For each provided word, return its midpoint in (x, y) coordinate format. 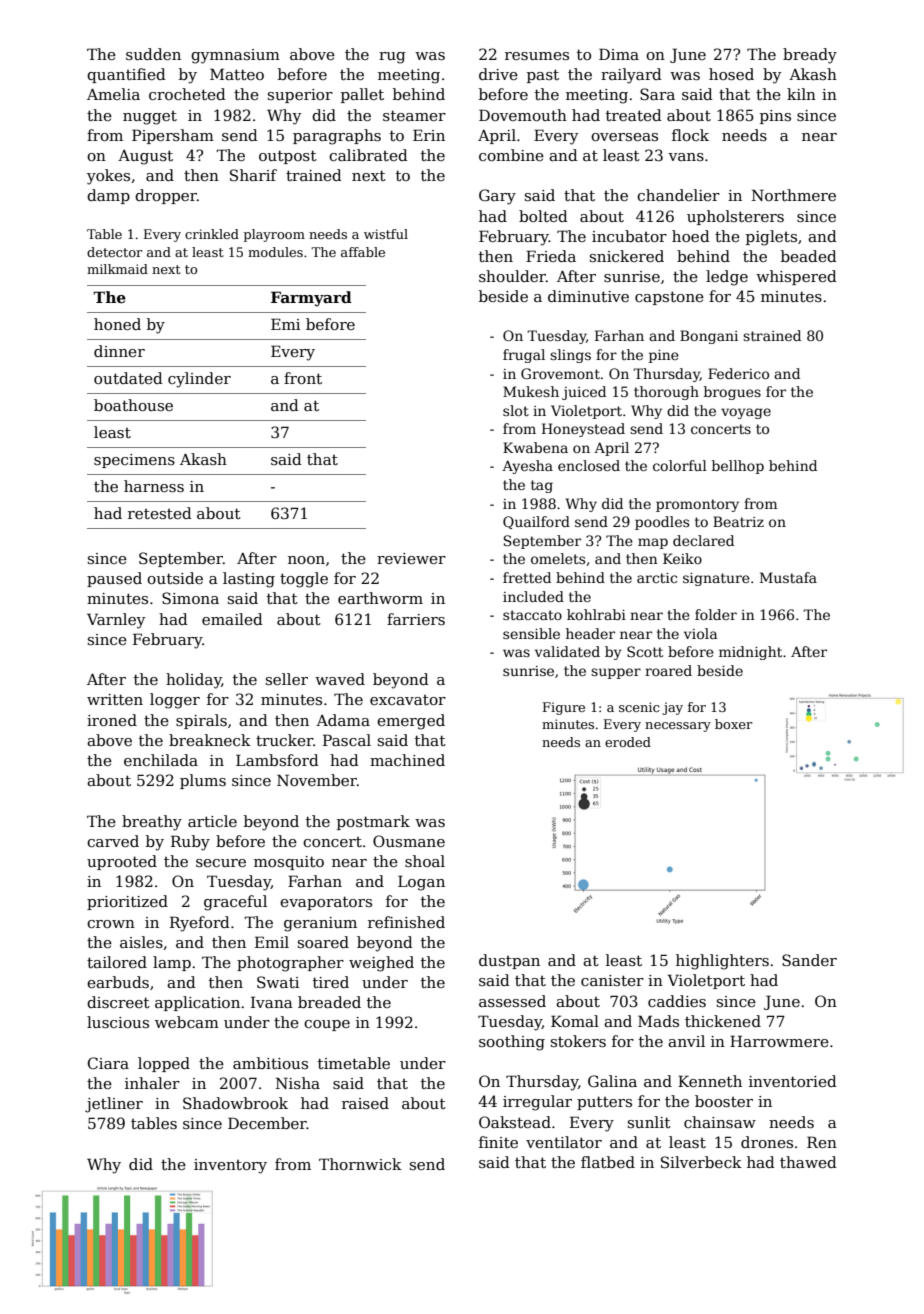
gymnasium (235, 56)
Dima (619, 54)
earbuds (118, 982)
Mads (658, 1021)
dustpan (509, 961)
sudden (153, 54)
